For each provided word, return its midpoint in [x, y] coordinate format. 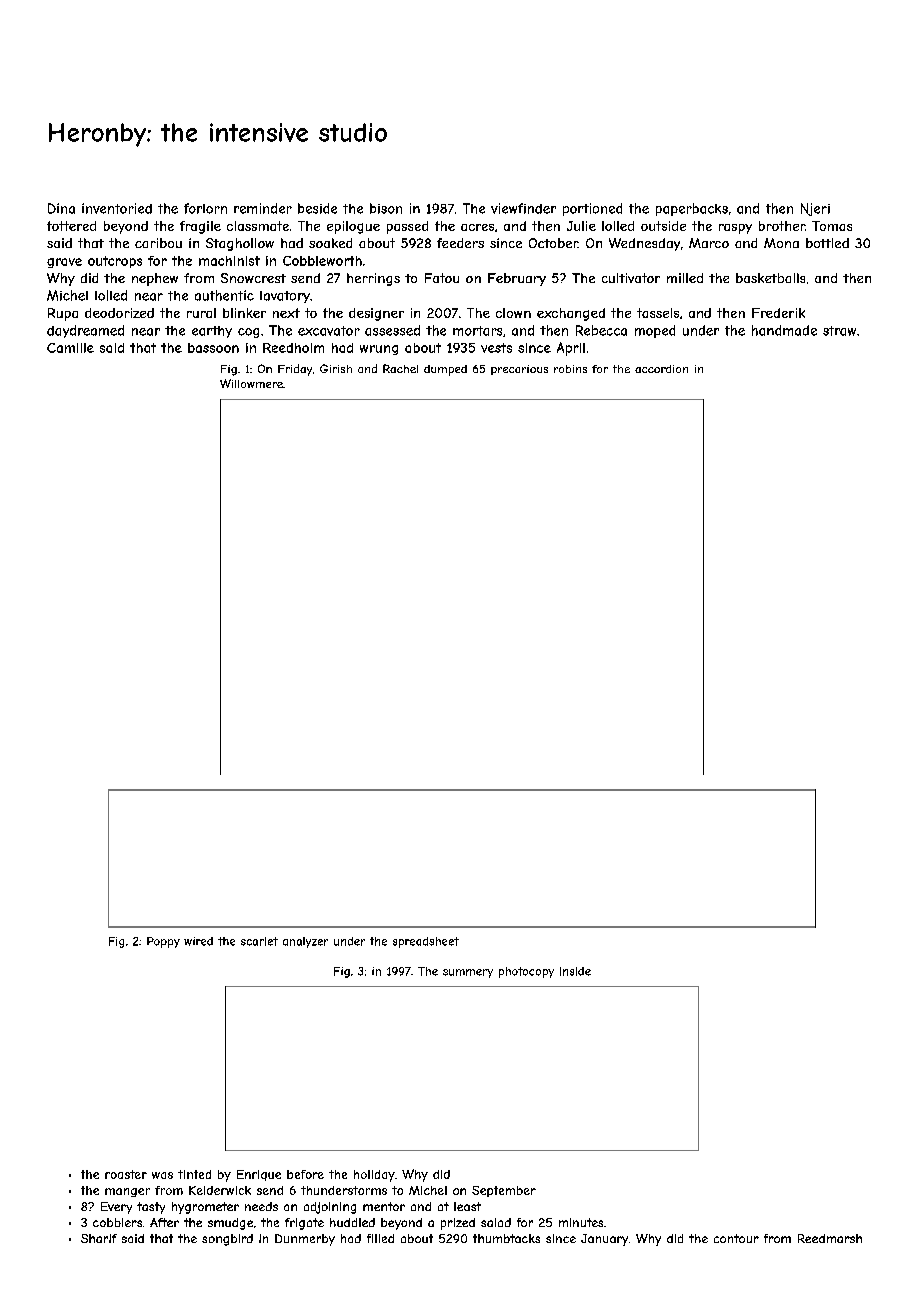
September [504, 1191]
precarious [519, 370]
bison [386, 208]
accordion [661, 369]
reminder [263, 208]
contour [736, 1238]
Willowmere [251, 383]
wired [198, 941]
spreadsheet [426, 942]
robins [570, 369]
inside [575, 971]
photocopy [526, 972]
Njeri [815, 209]
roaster [126, 1174]
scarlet [259, 941]
